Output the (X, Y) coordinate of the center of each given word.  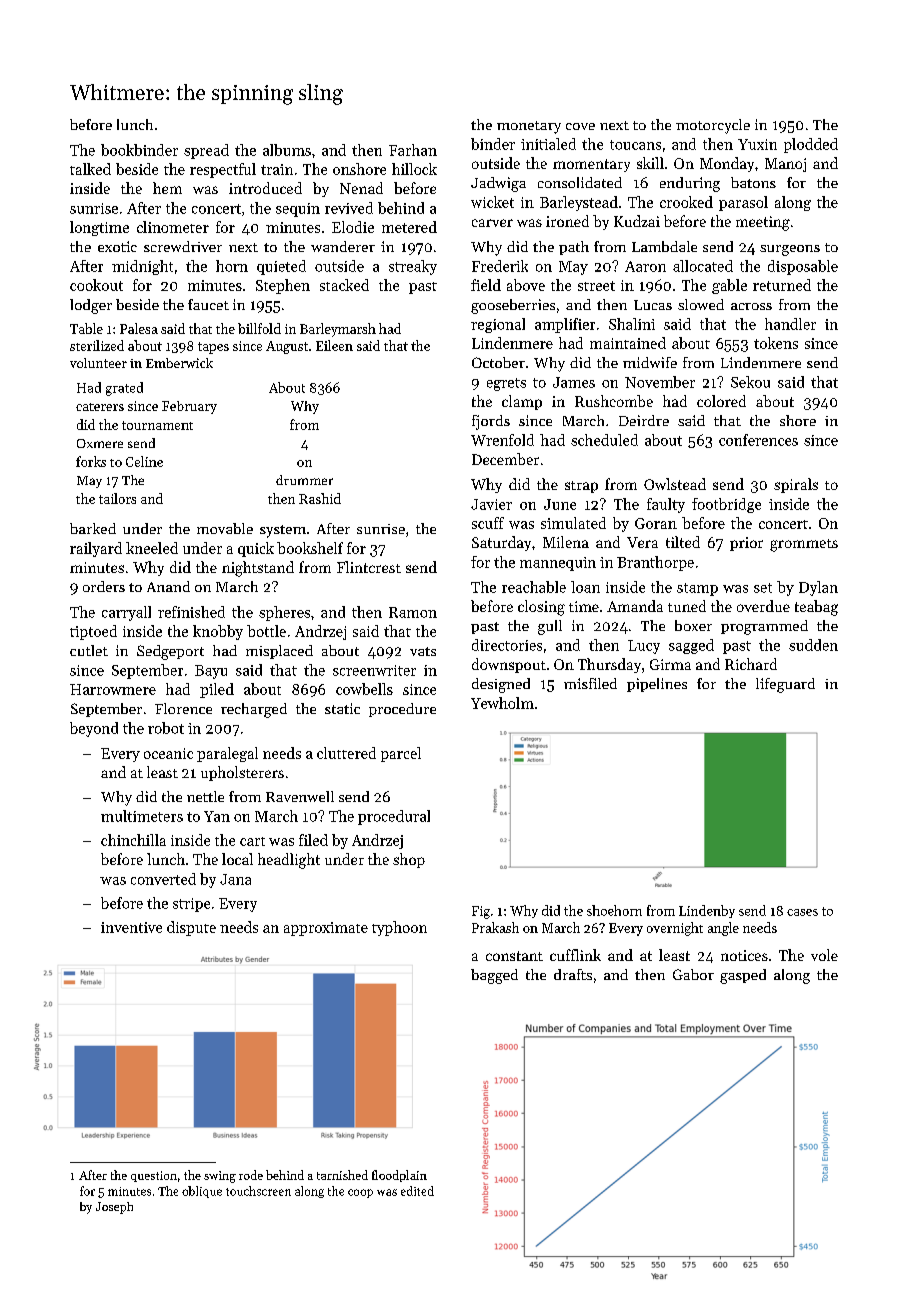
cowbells (364, 689)
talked (90, 169)
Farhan (413, 150)
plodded (811, 145)
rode (251, 1175)
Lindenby (707, 911)
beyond (94, 729)
